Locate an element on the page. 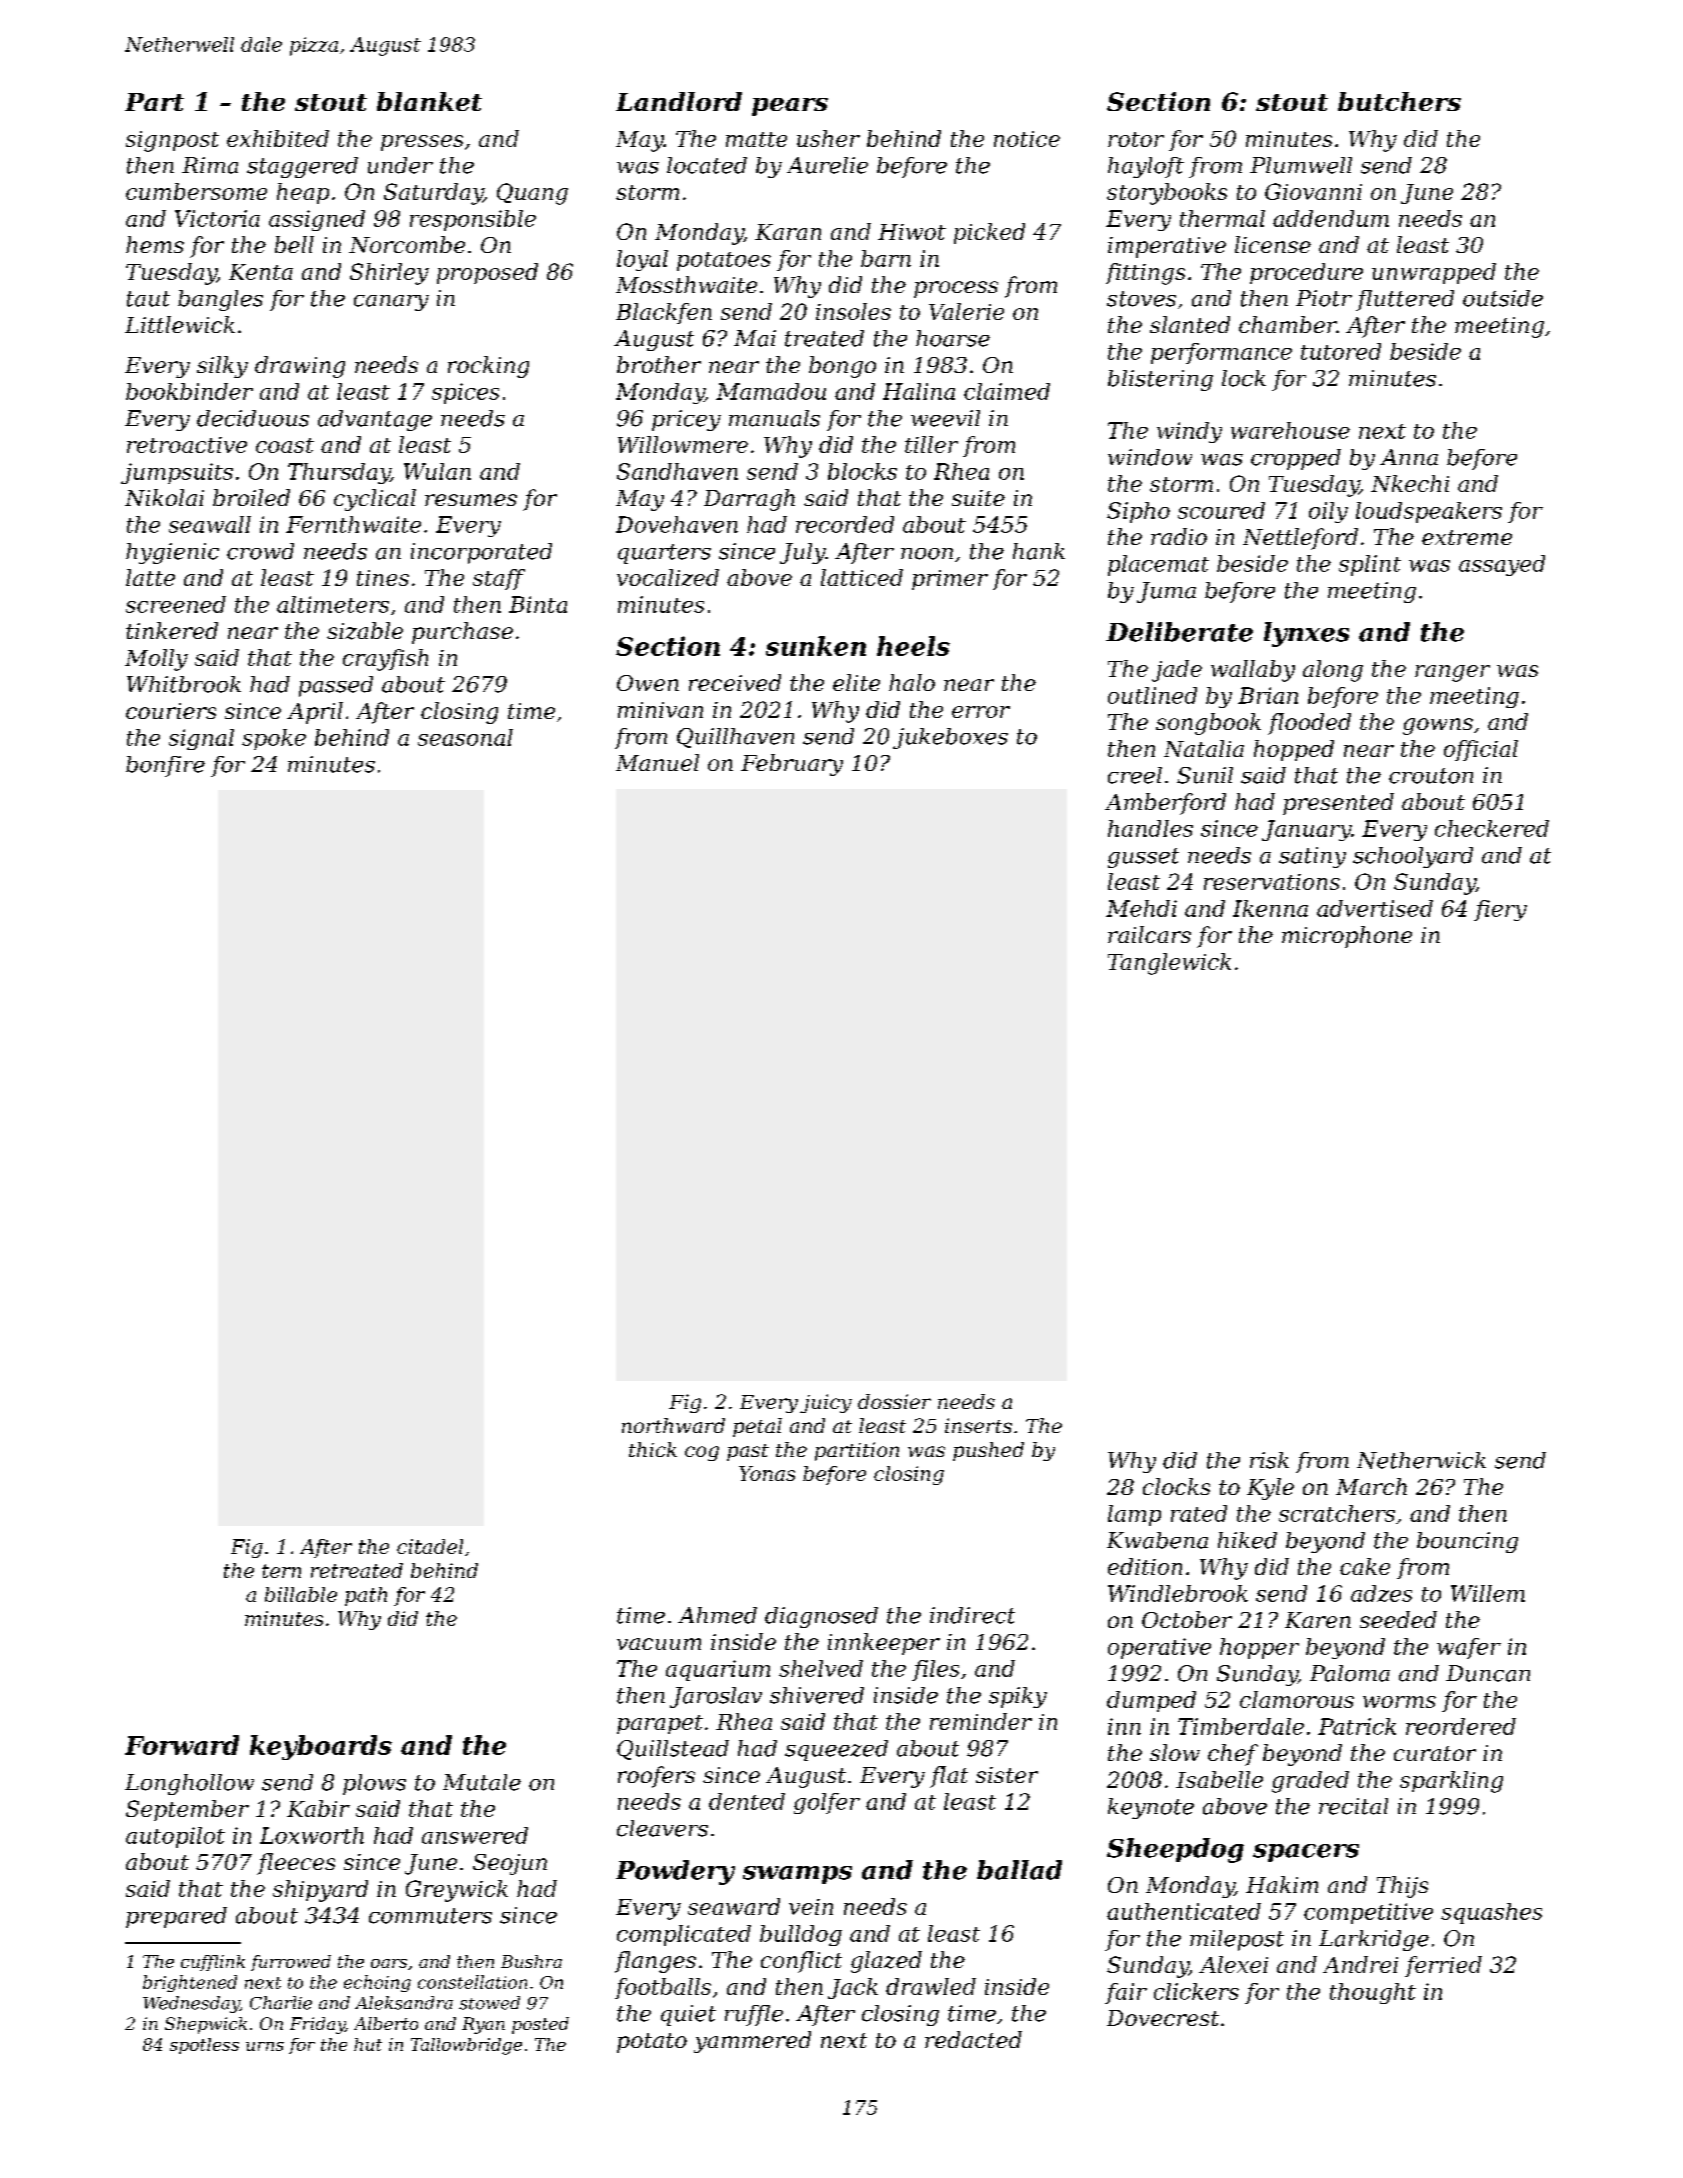  heels is located at coordinates (913, 646).
